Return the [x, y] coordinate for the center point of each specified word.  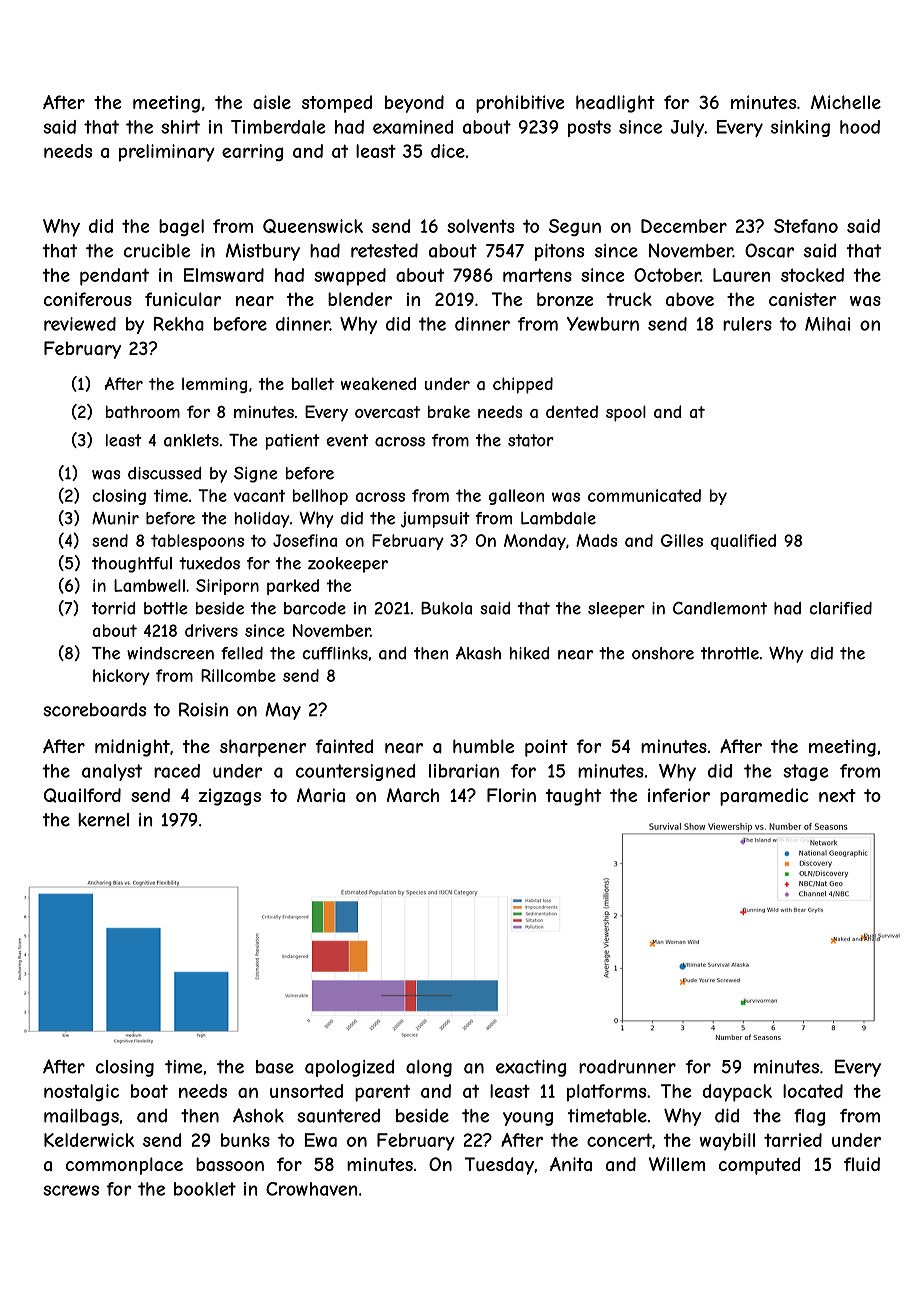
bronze [565, 299]
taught [573, 797]
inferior [679, 795]
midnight [132, 748]
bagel [181, 227]
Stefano [806, 226]
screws [71, 1190]
